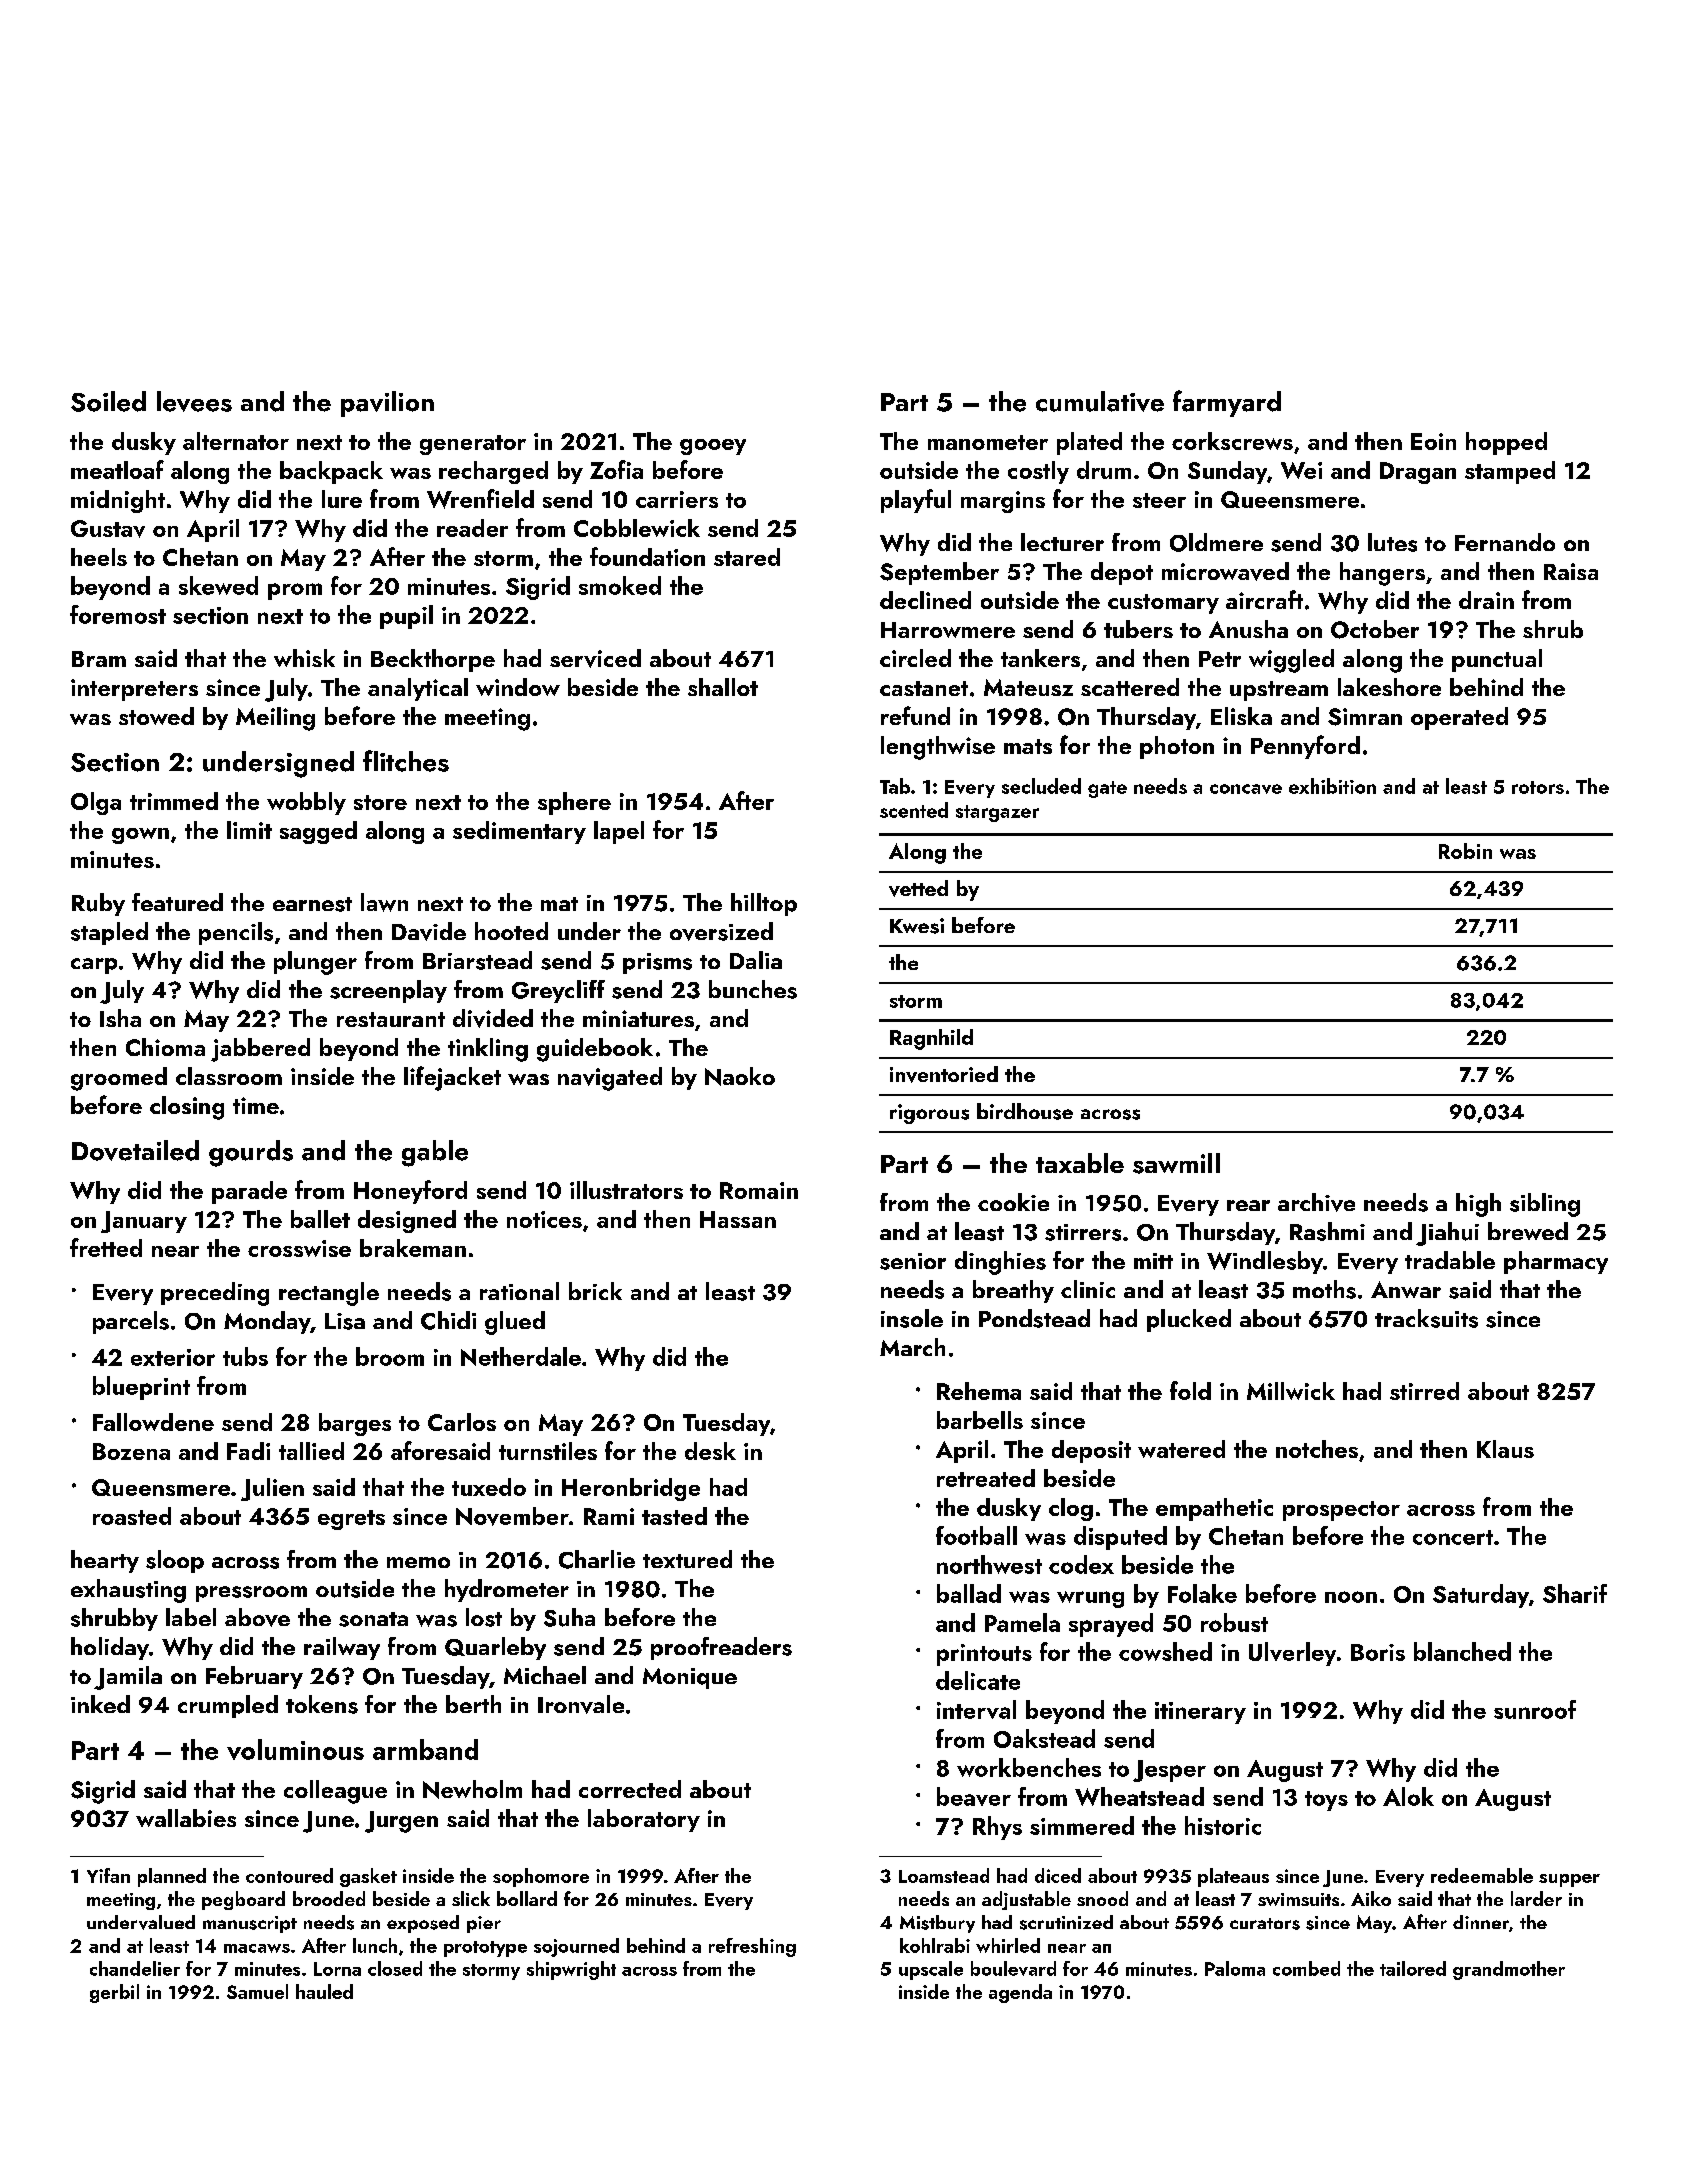  What do you see at coordinates (120, 1018) in the document?
I see `Isha` at bounding box center [120, 1018].
